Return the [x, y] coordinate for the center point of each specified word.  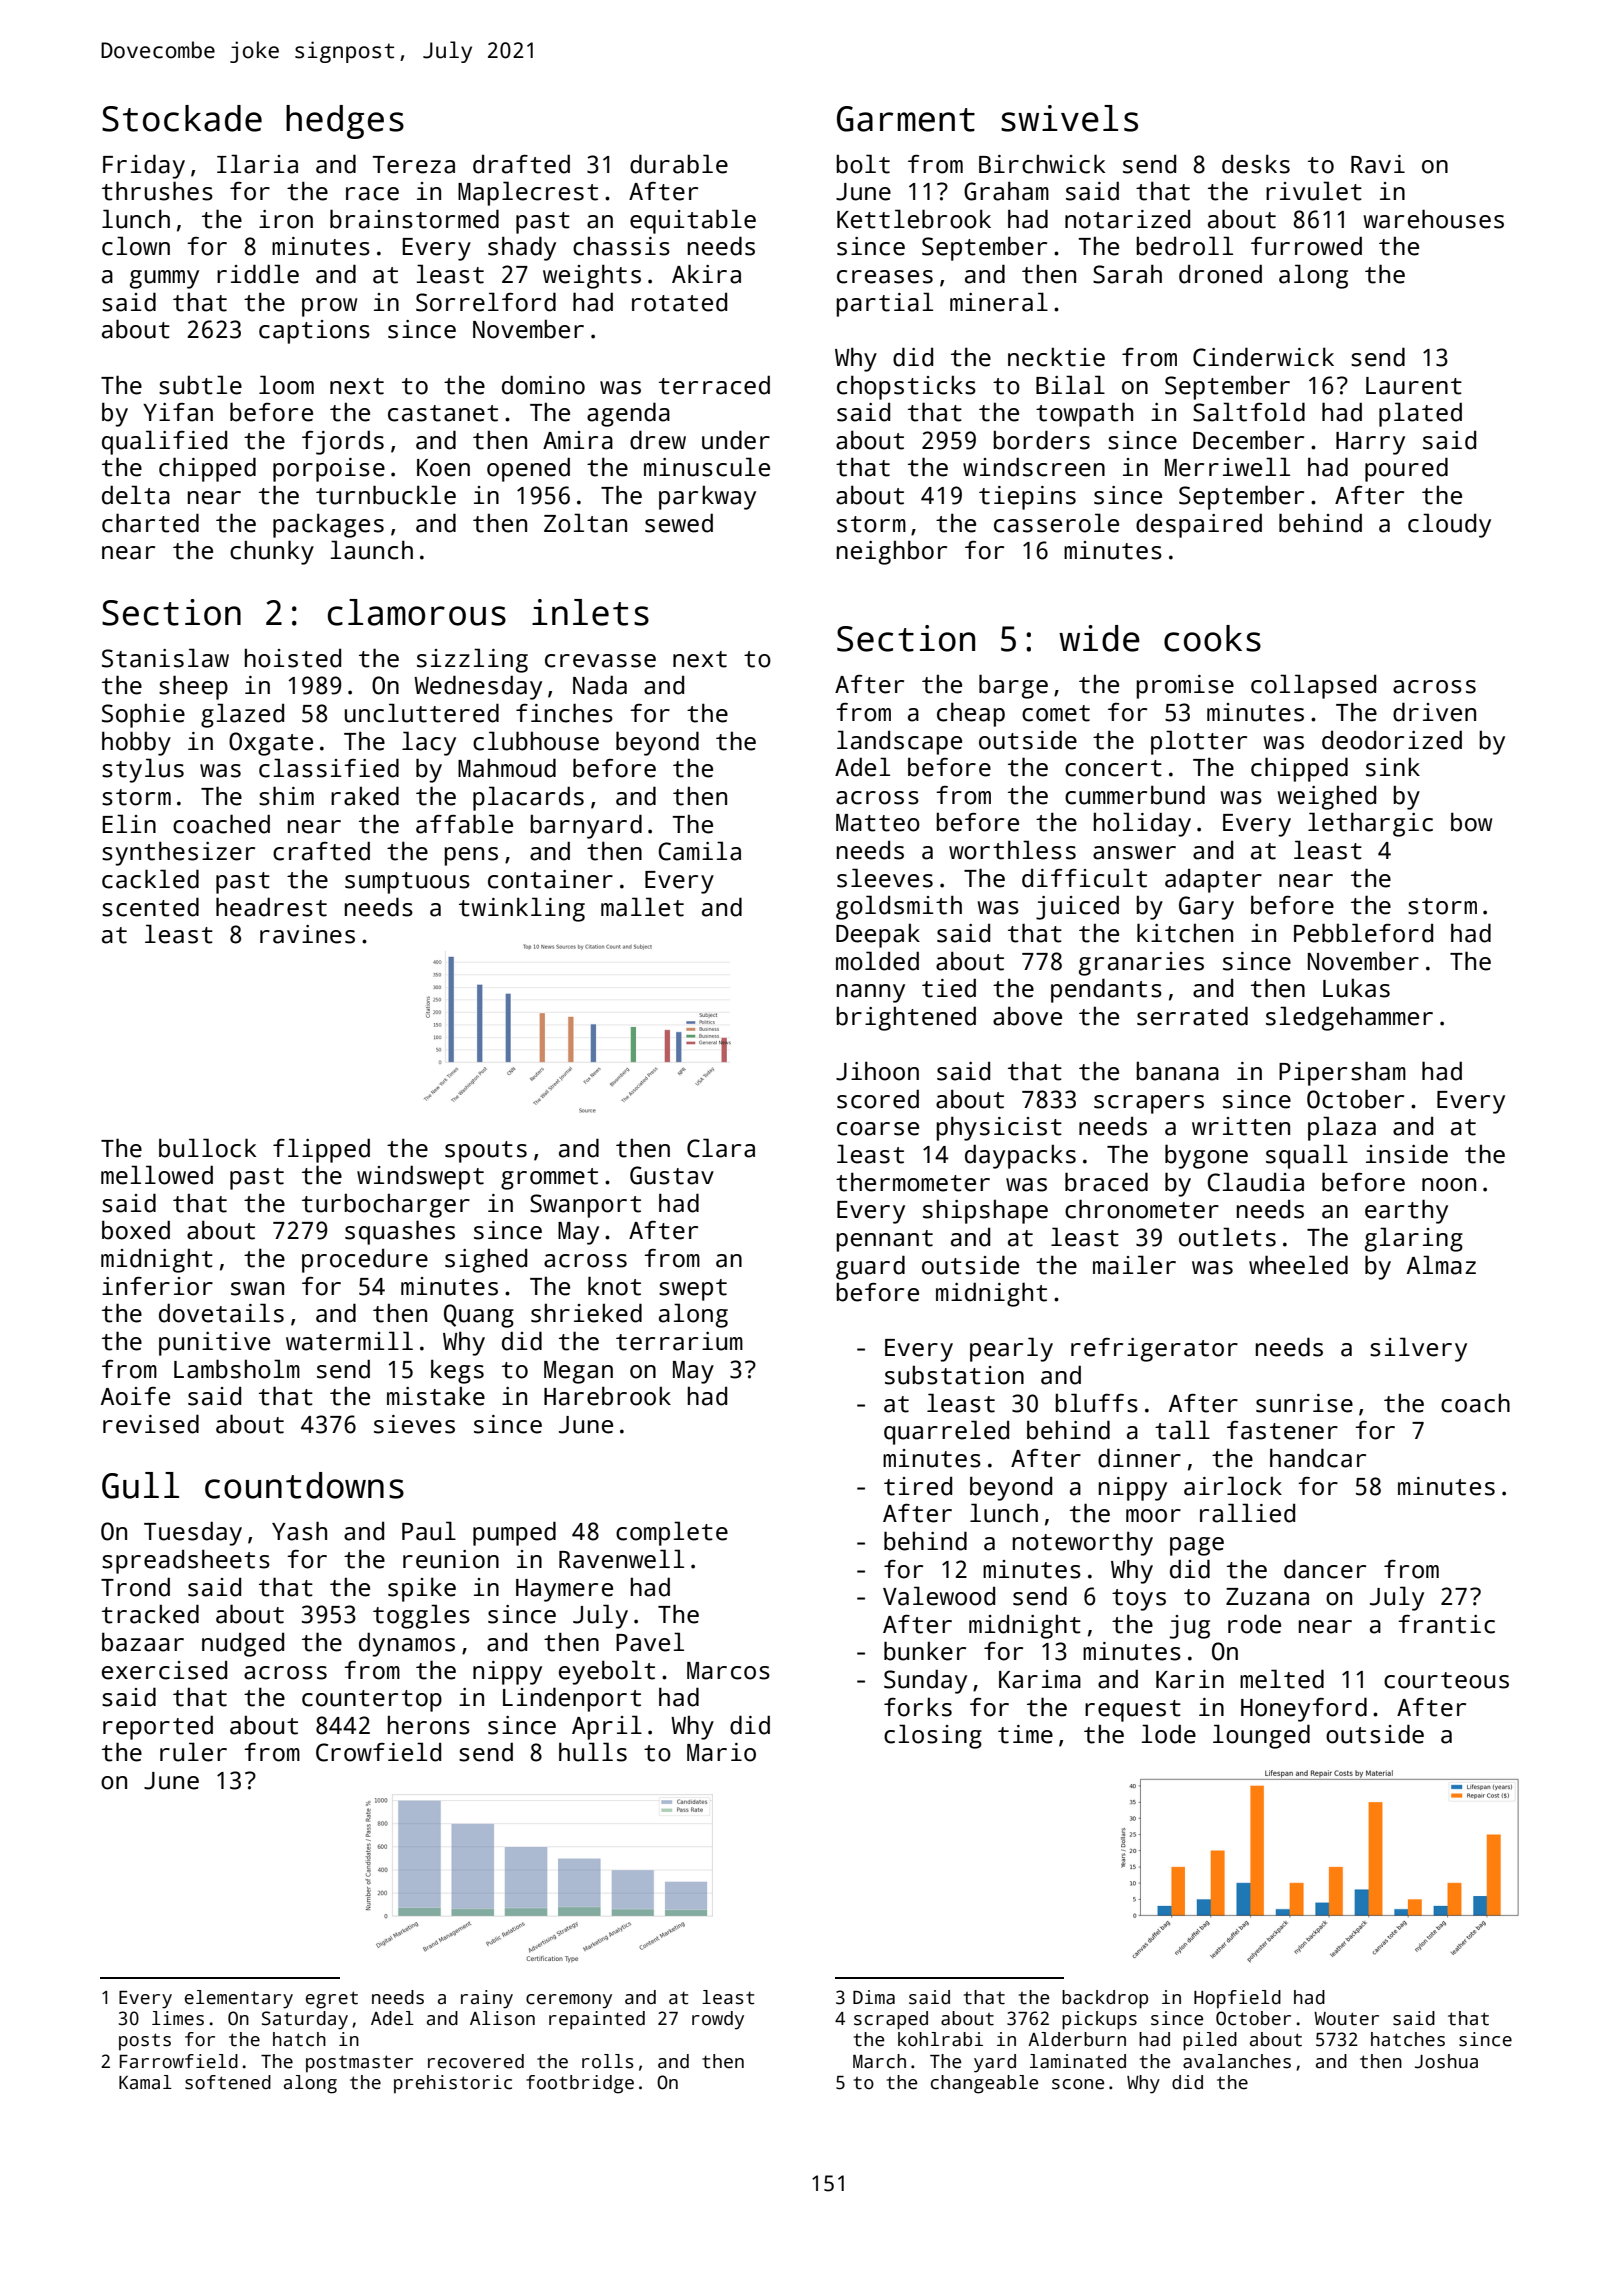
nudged [243, 1645]
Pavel [650, 1642]
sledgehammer [1349, 1018]
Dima [874, 1997]
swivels [1069, 118]
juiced [1077, 907]
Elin [129, 823]
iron [286, 219]
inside [1407, 1154]
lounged [1261, 1736]
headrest [271, 907]
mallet [642, 907]
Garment [906, 119]
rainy [487, 1999]
